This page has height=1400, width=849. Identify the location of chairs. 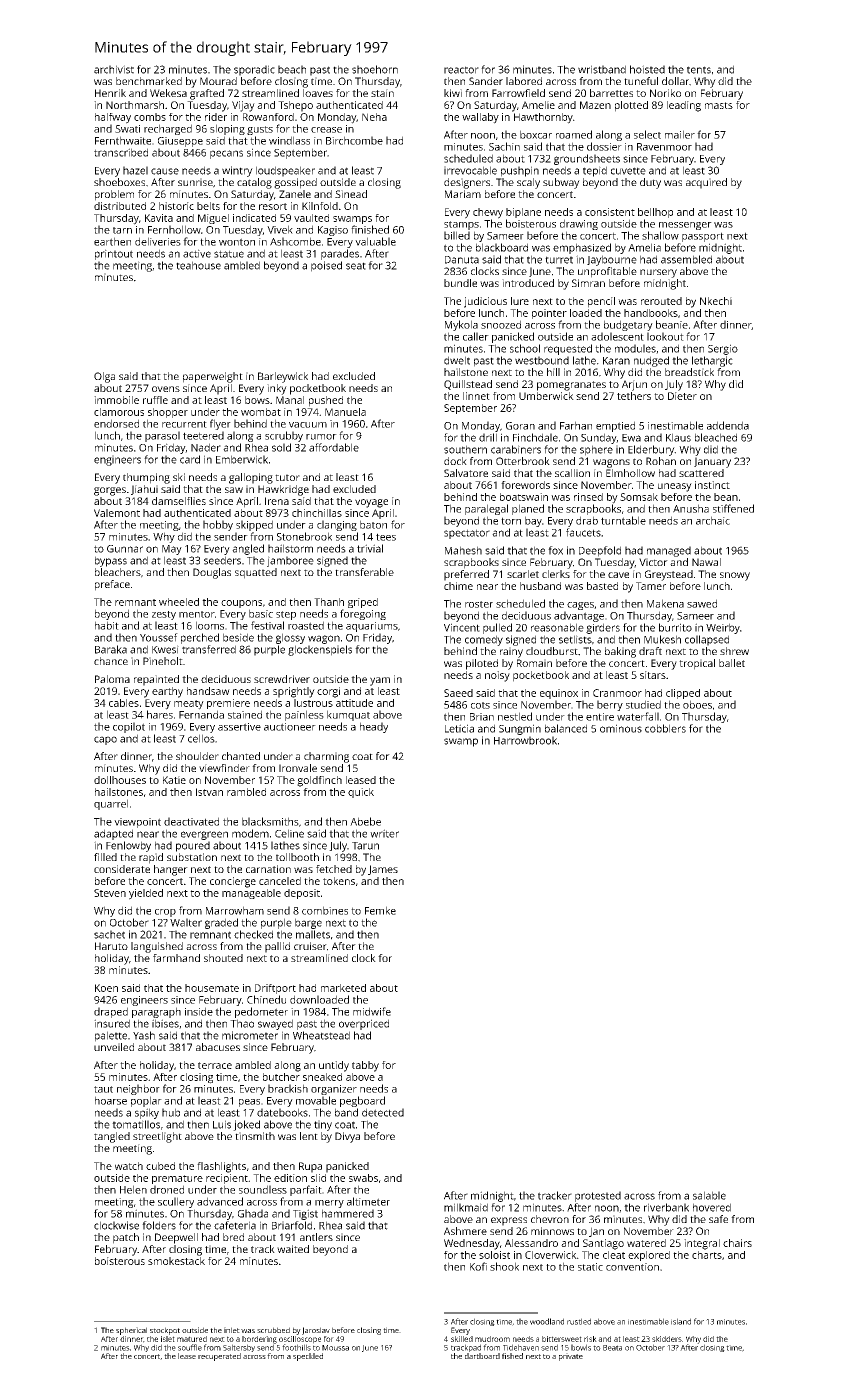
(737, 1243).
